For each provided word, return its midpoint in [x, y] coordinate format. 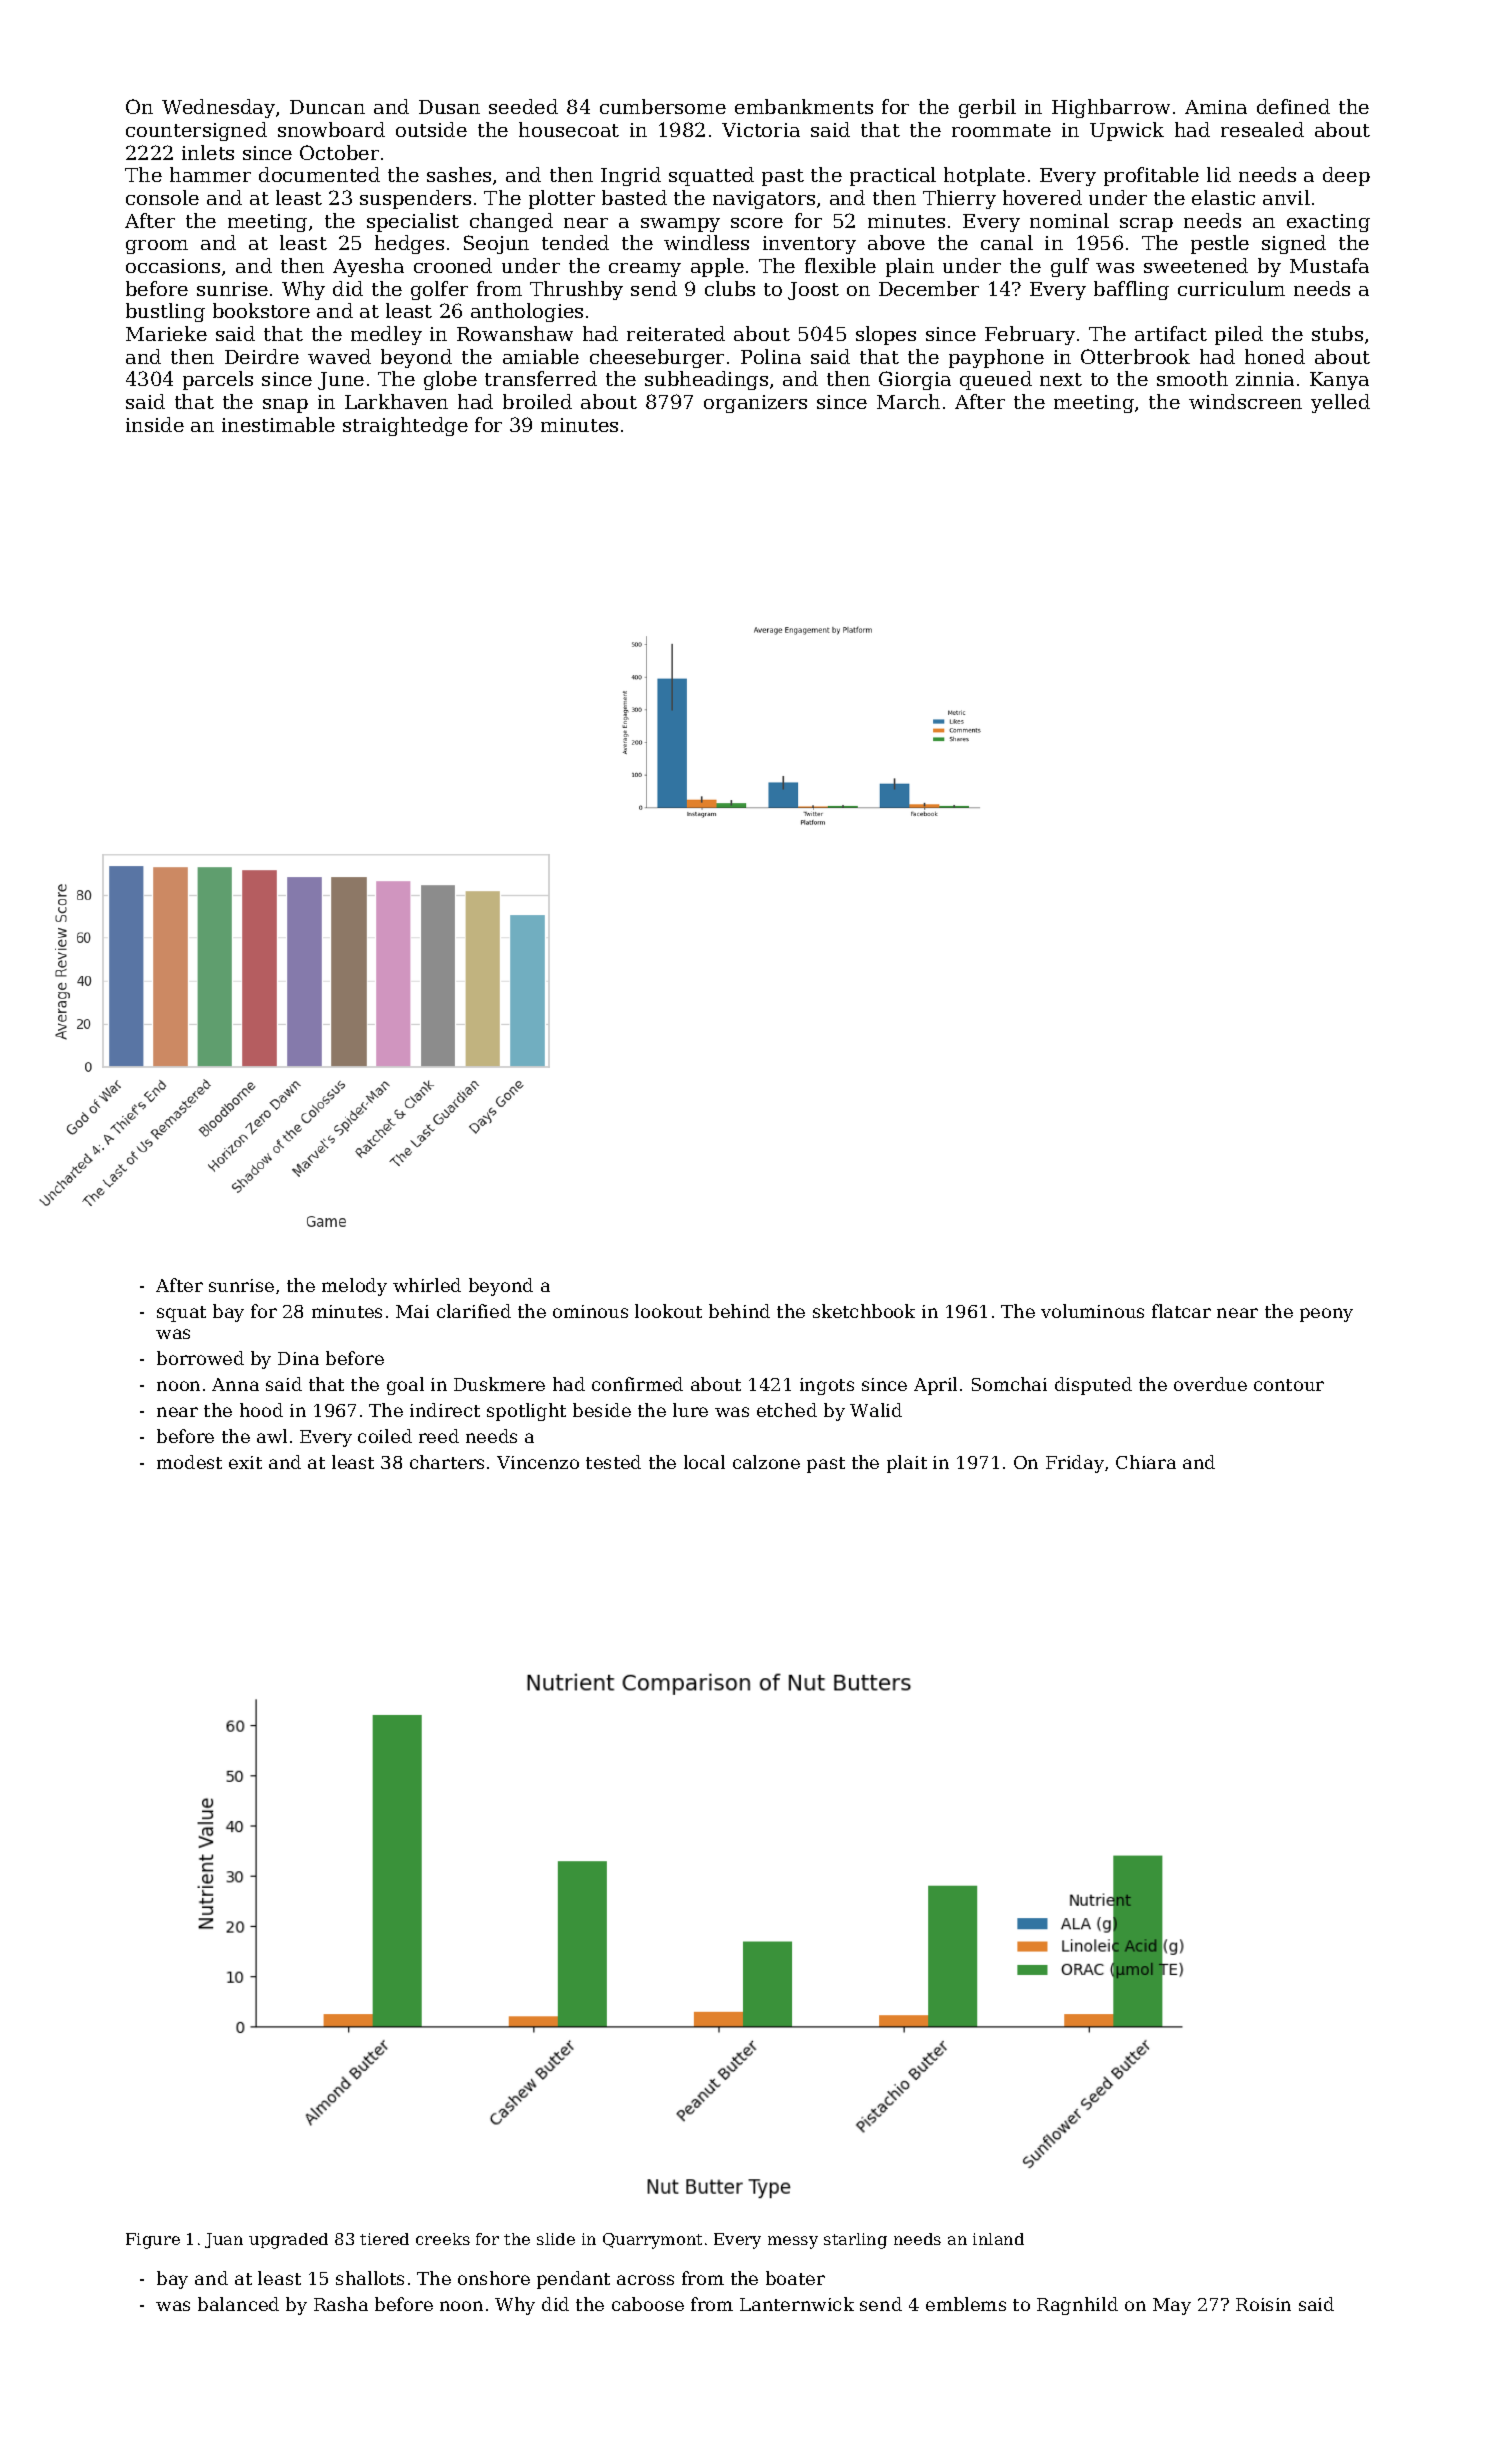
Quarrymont [652, 2241]
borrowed [200, 1358]
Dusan [449, 107]
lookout [668, 1311]
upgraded [288, 2241]
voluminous [1092, 1311]
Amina [1216, 107]
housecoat [569, 129]
